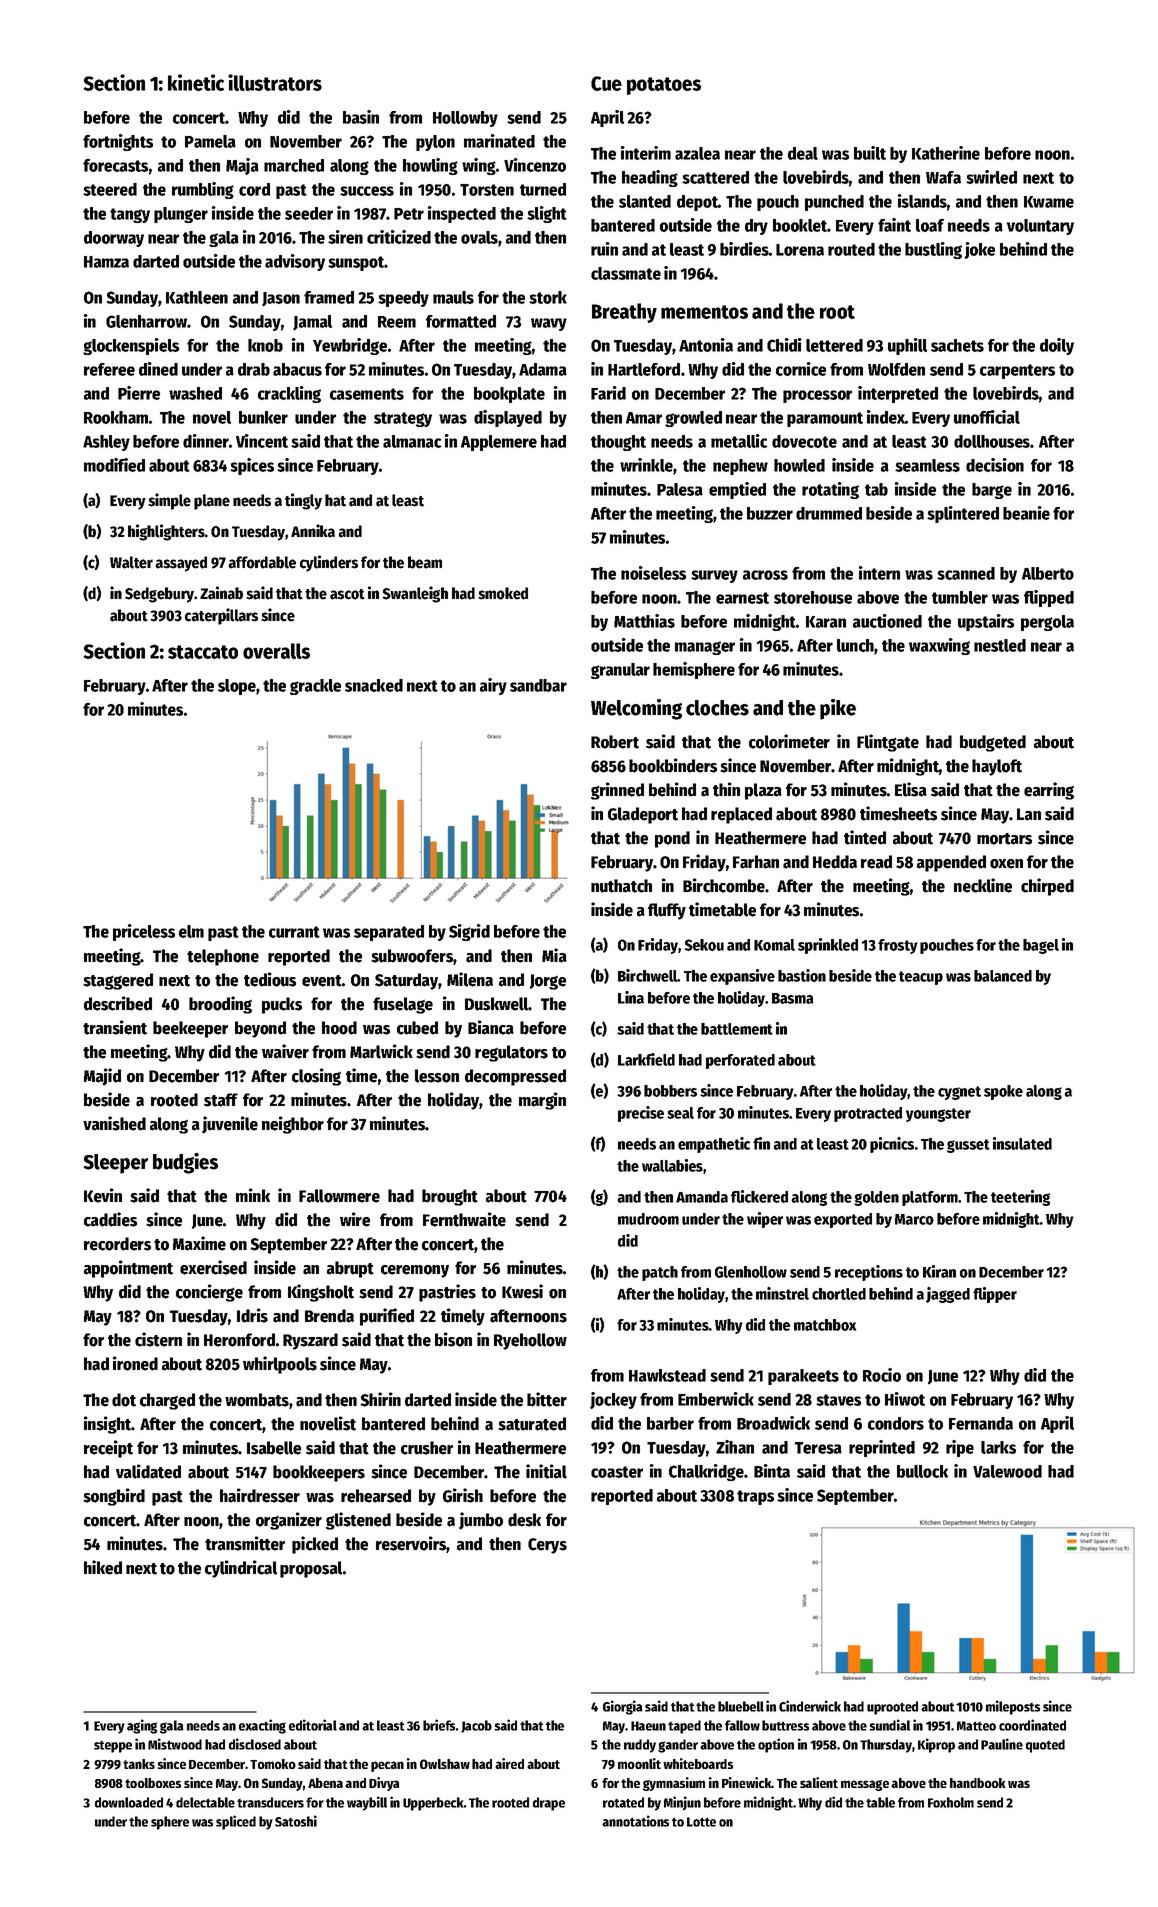 Image resolution: width=1158 pixels, height=1907 pixels. What do you see at coordinates (879, 573) in the page?
I see `intern` at bounding box center [879, 573].
